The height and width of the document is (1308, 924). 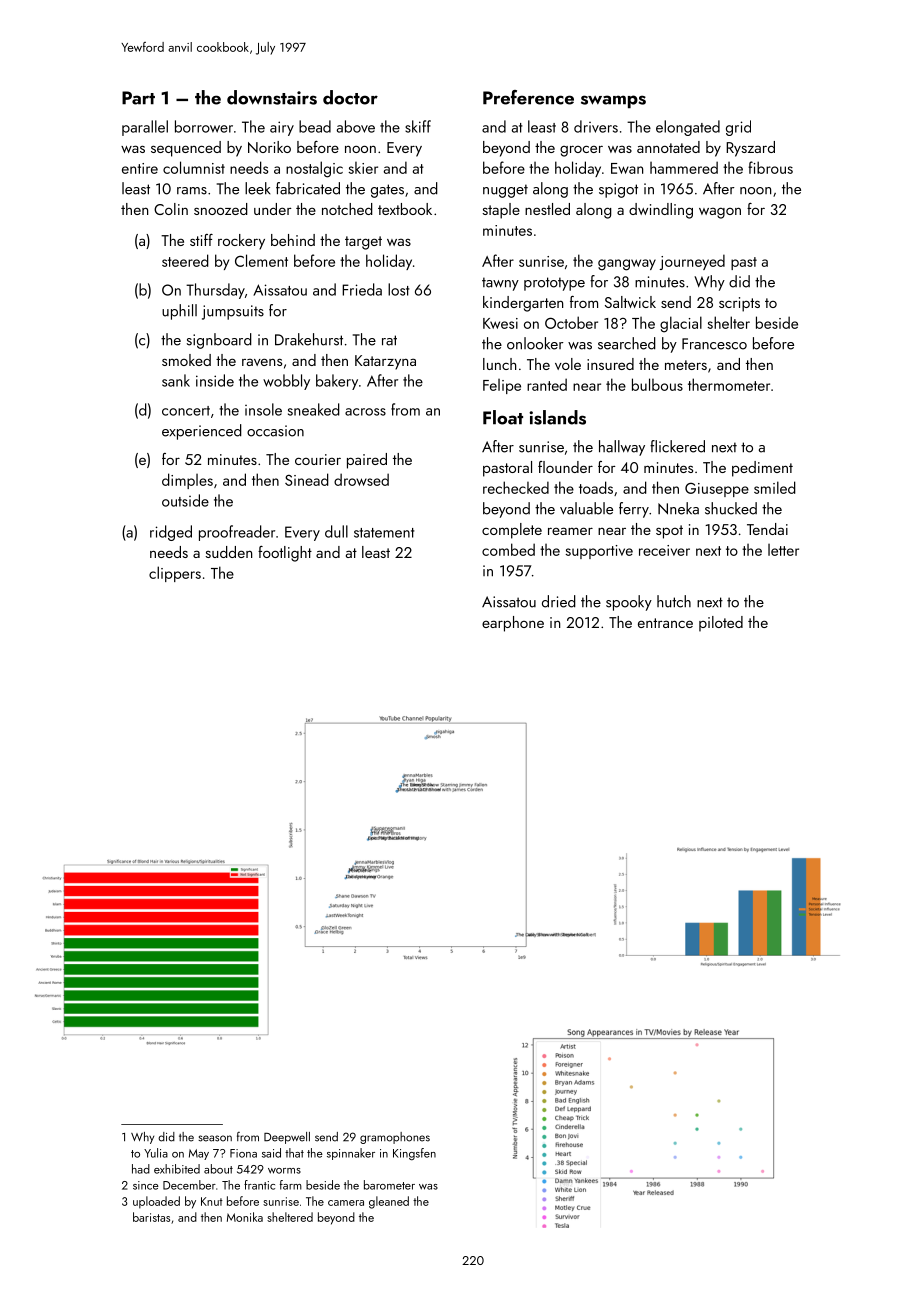 What do you see at coordinates (175, 574) in the document?
I see `clippers` at bounding box center [175, 574].
